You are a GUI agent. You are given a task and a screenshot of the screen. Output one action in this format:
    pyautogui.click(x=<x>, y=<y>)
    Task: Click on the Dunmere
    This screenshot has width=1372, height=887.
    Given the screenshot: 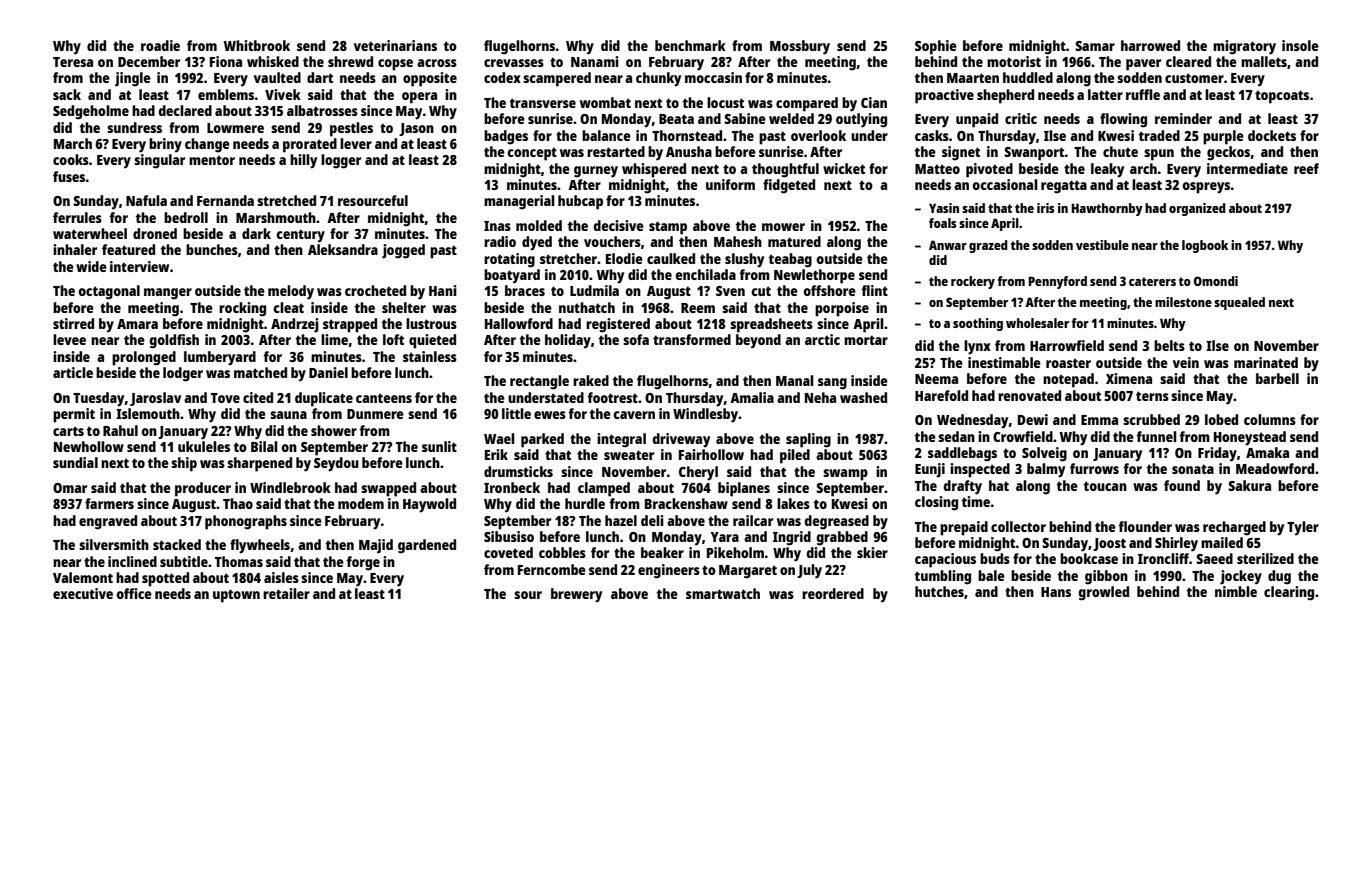 What is the action you would take?
    pyautogui.click(x=375, y=414)
